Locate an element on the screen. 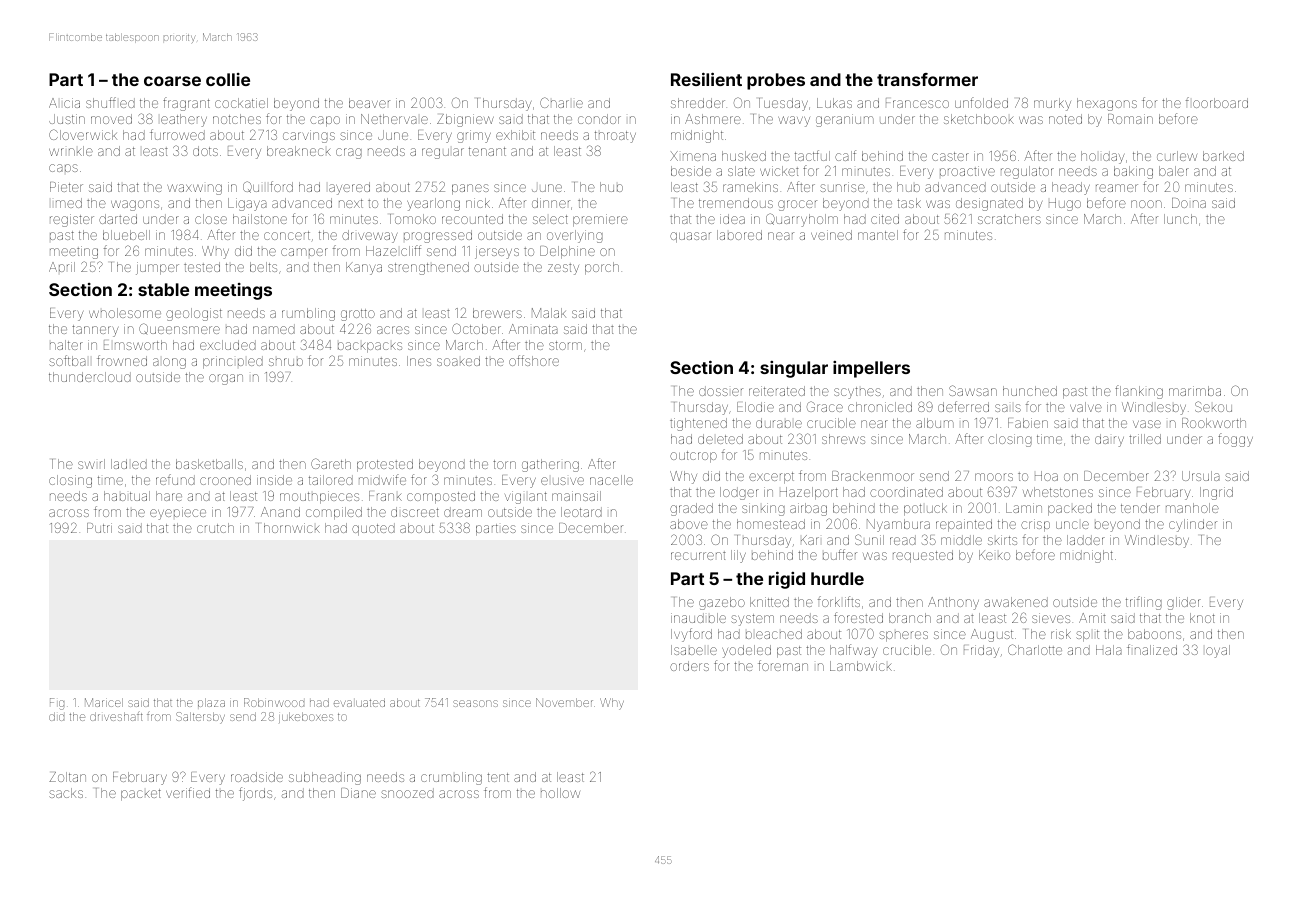 The width and height of the screenshot is (1308, 924). uncle is located at coordinates (1072, 525).
